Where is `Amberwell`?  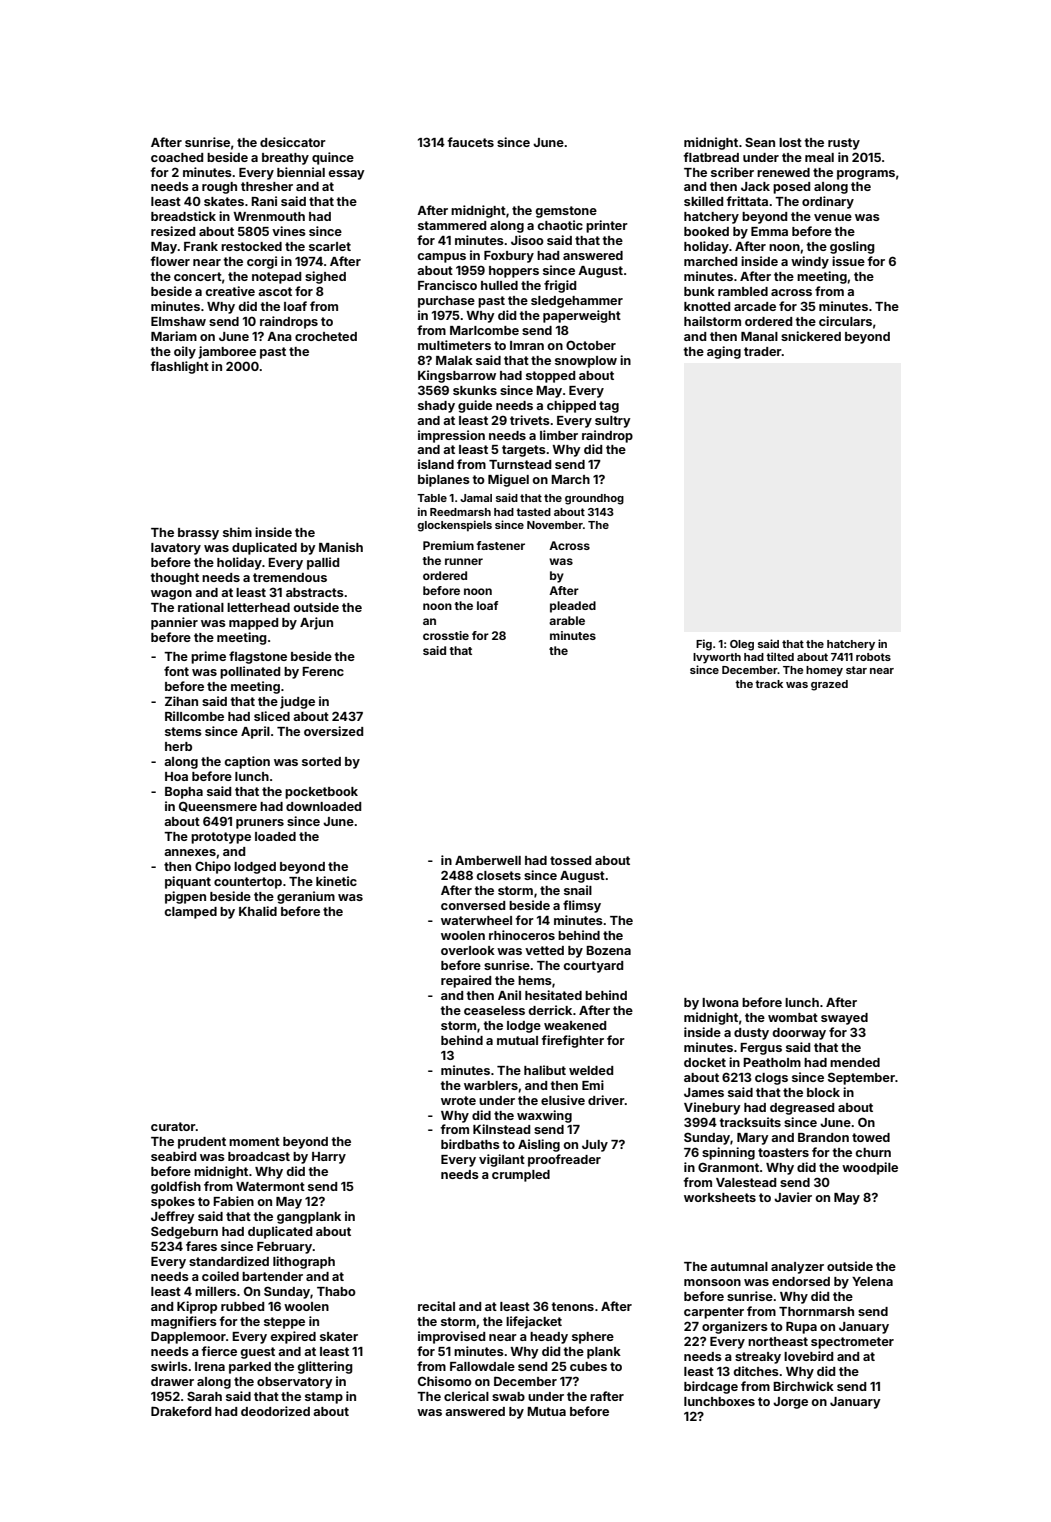 Amberwell is located at coordinates (488, 860).
